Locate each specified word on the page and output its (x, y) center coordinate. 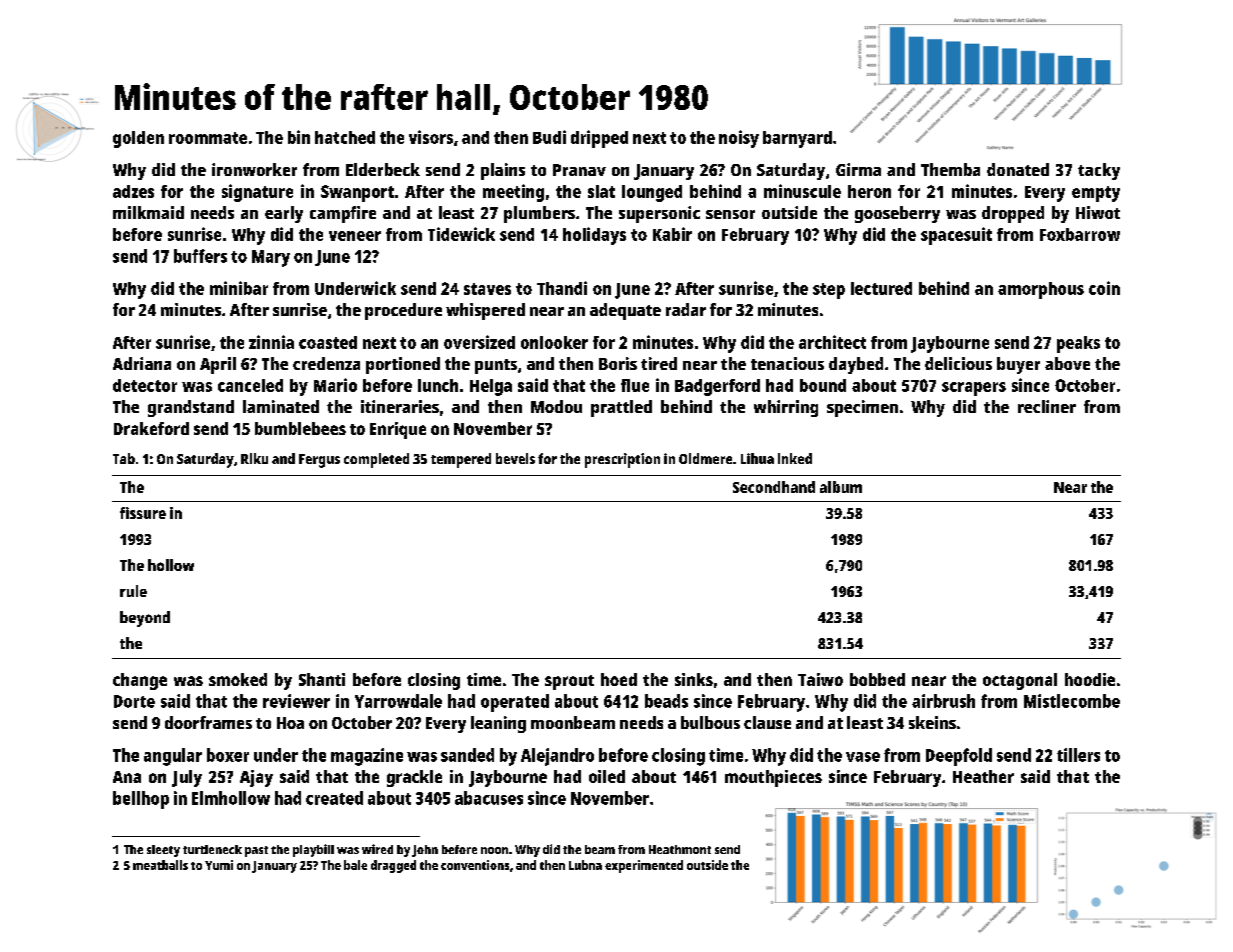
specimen (862, 408)
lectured (881, 288)
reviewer (296, 701)
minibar (239, 288)
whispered (485, 311)
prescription (622, 460)
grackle (414, 778)
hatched (345, 137)
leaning (498, 724)
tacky (1099, 171)
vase (863, 757)
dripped (599, 139)
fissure (143, 513)
